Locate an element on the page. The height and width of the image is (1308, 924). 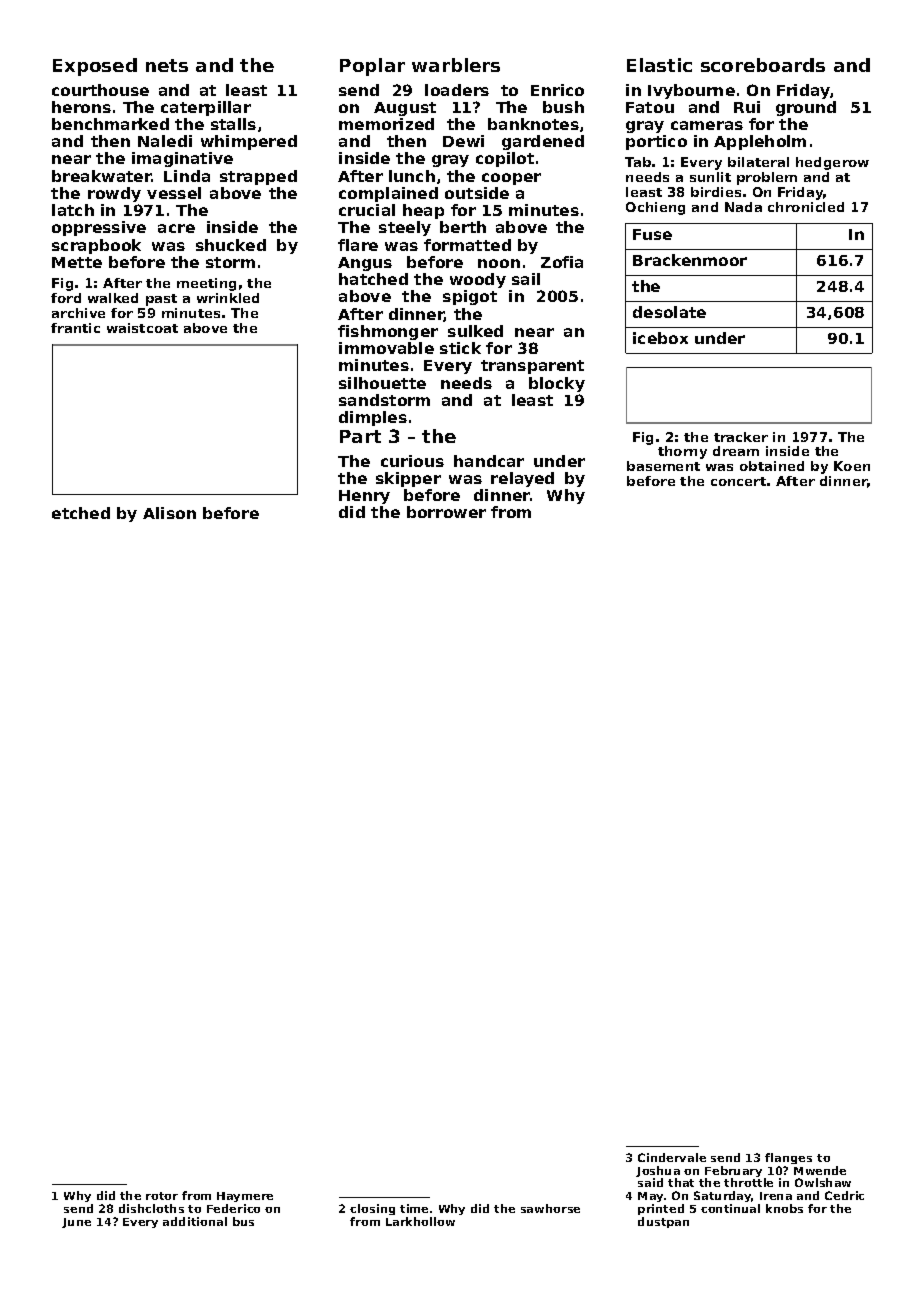
flanges is located at coordinates (788, 1158).
